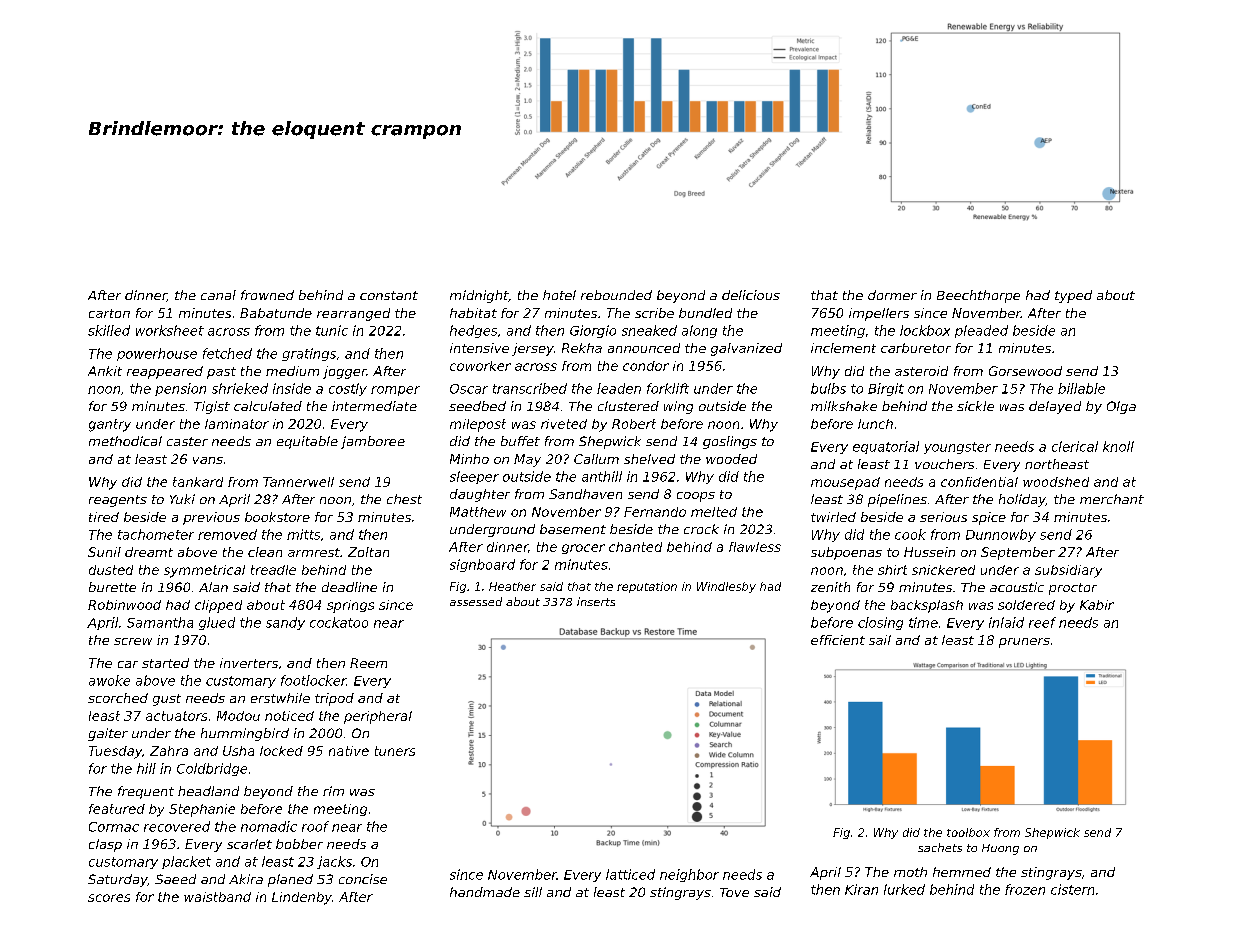 The width and height of the screenshot is (1233, 952). What do you see at coordinates (646, 366) in the screenshot?
I see `condor` at bounding box center [646, 366].
